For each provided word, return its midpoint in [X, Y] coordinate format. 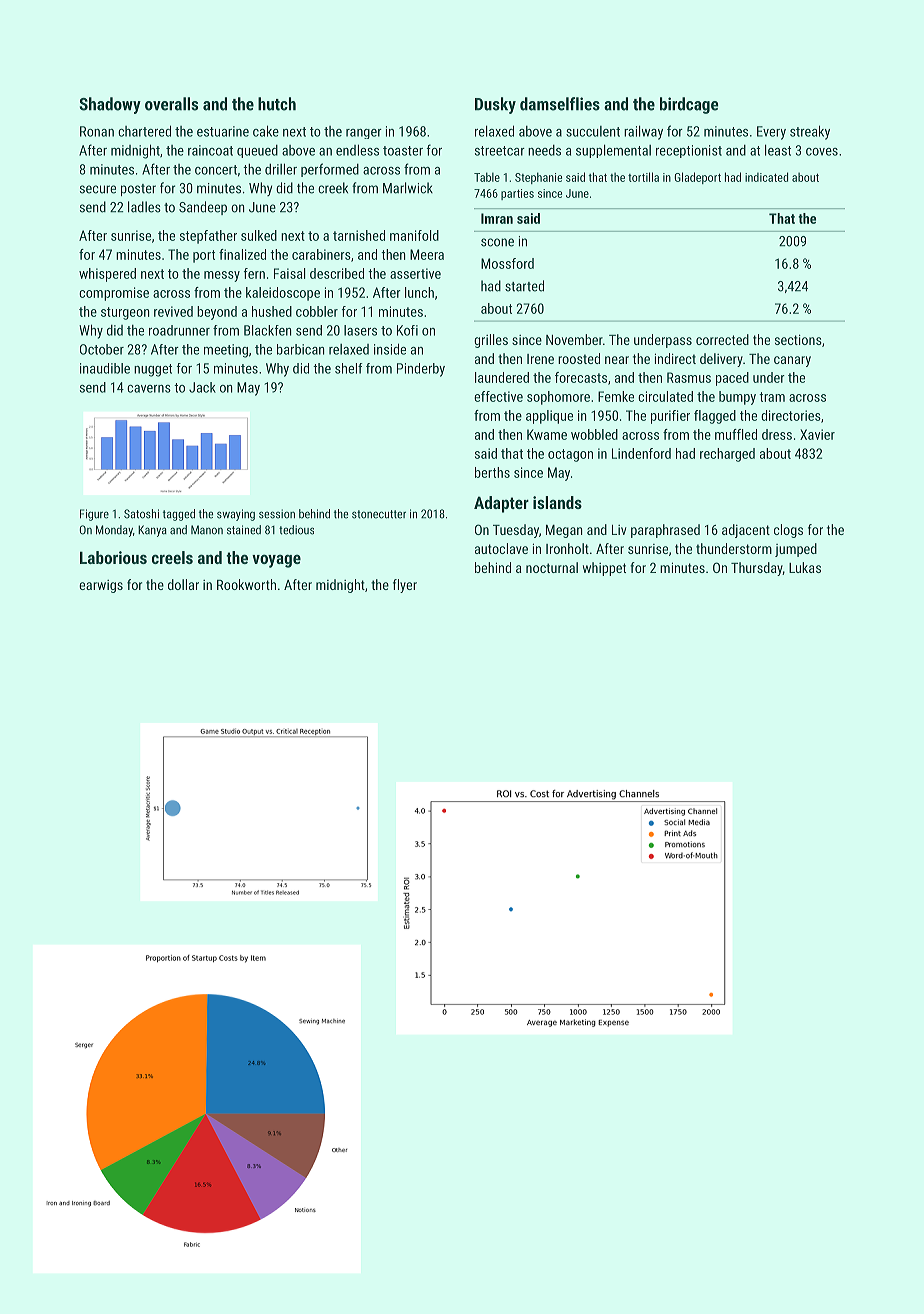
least [778, 150]
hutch [277, 104]
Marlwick [408, 188]
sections [798, 339]
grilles [491, 341]
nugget [153, 370]
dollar [183, 584]
